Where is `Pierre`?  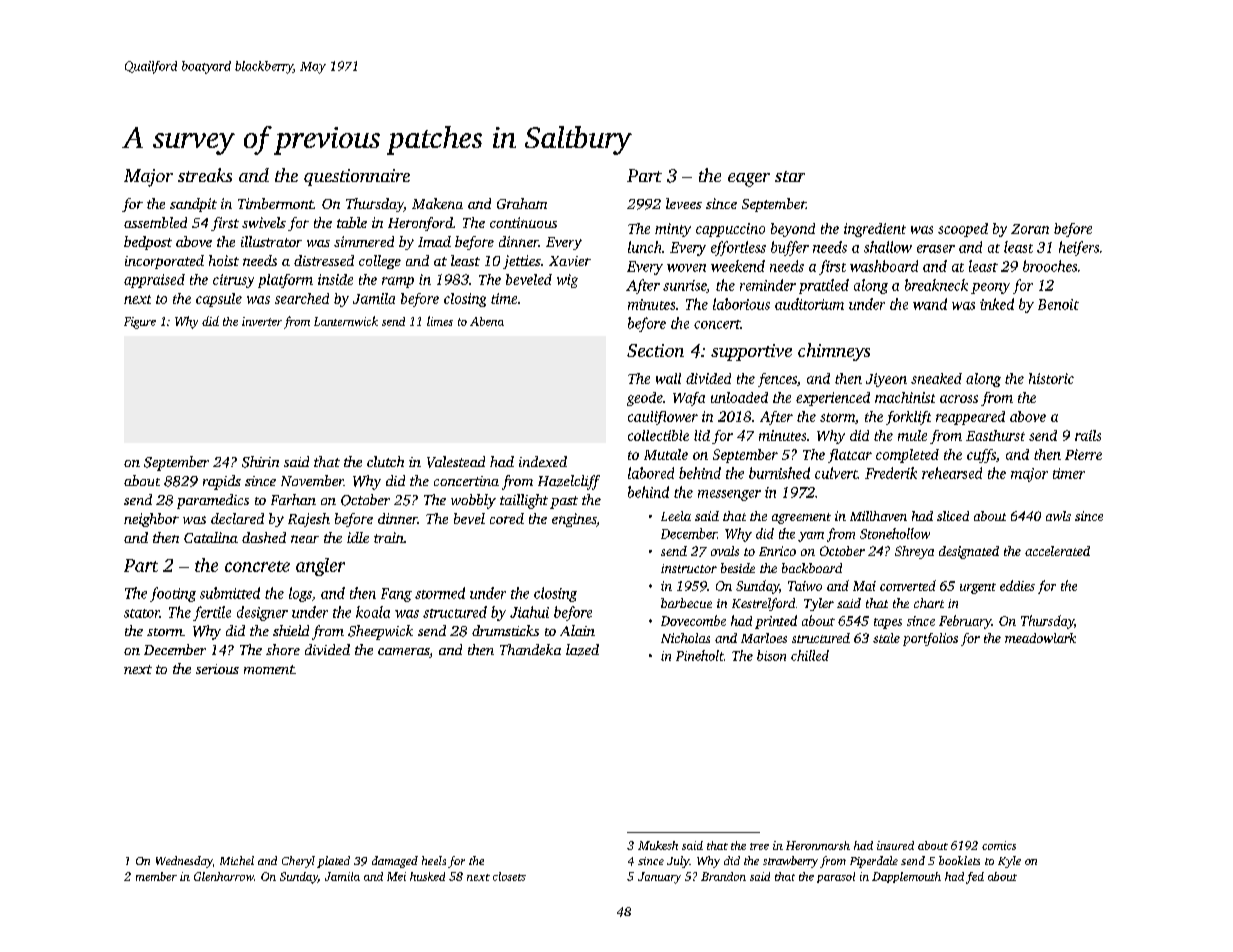
Pierre is located at coordinates (1083, 454).
